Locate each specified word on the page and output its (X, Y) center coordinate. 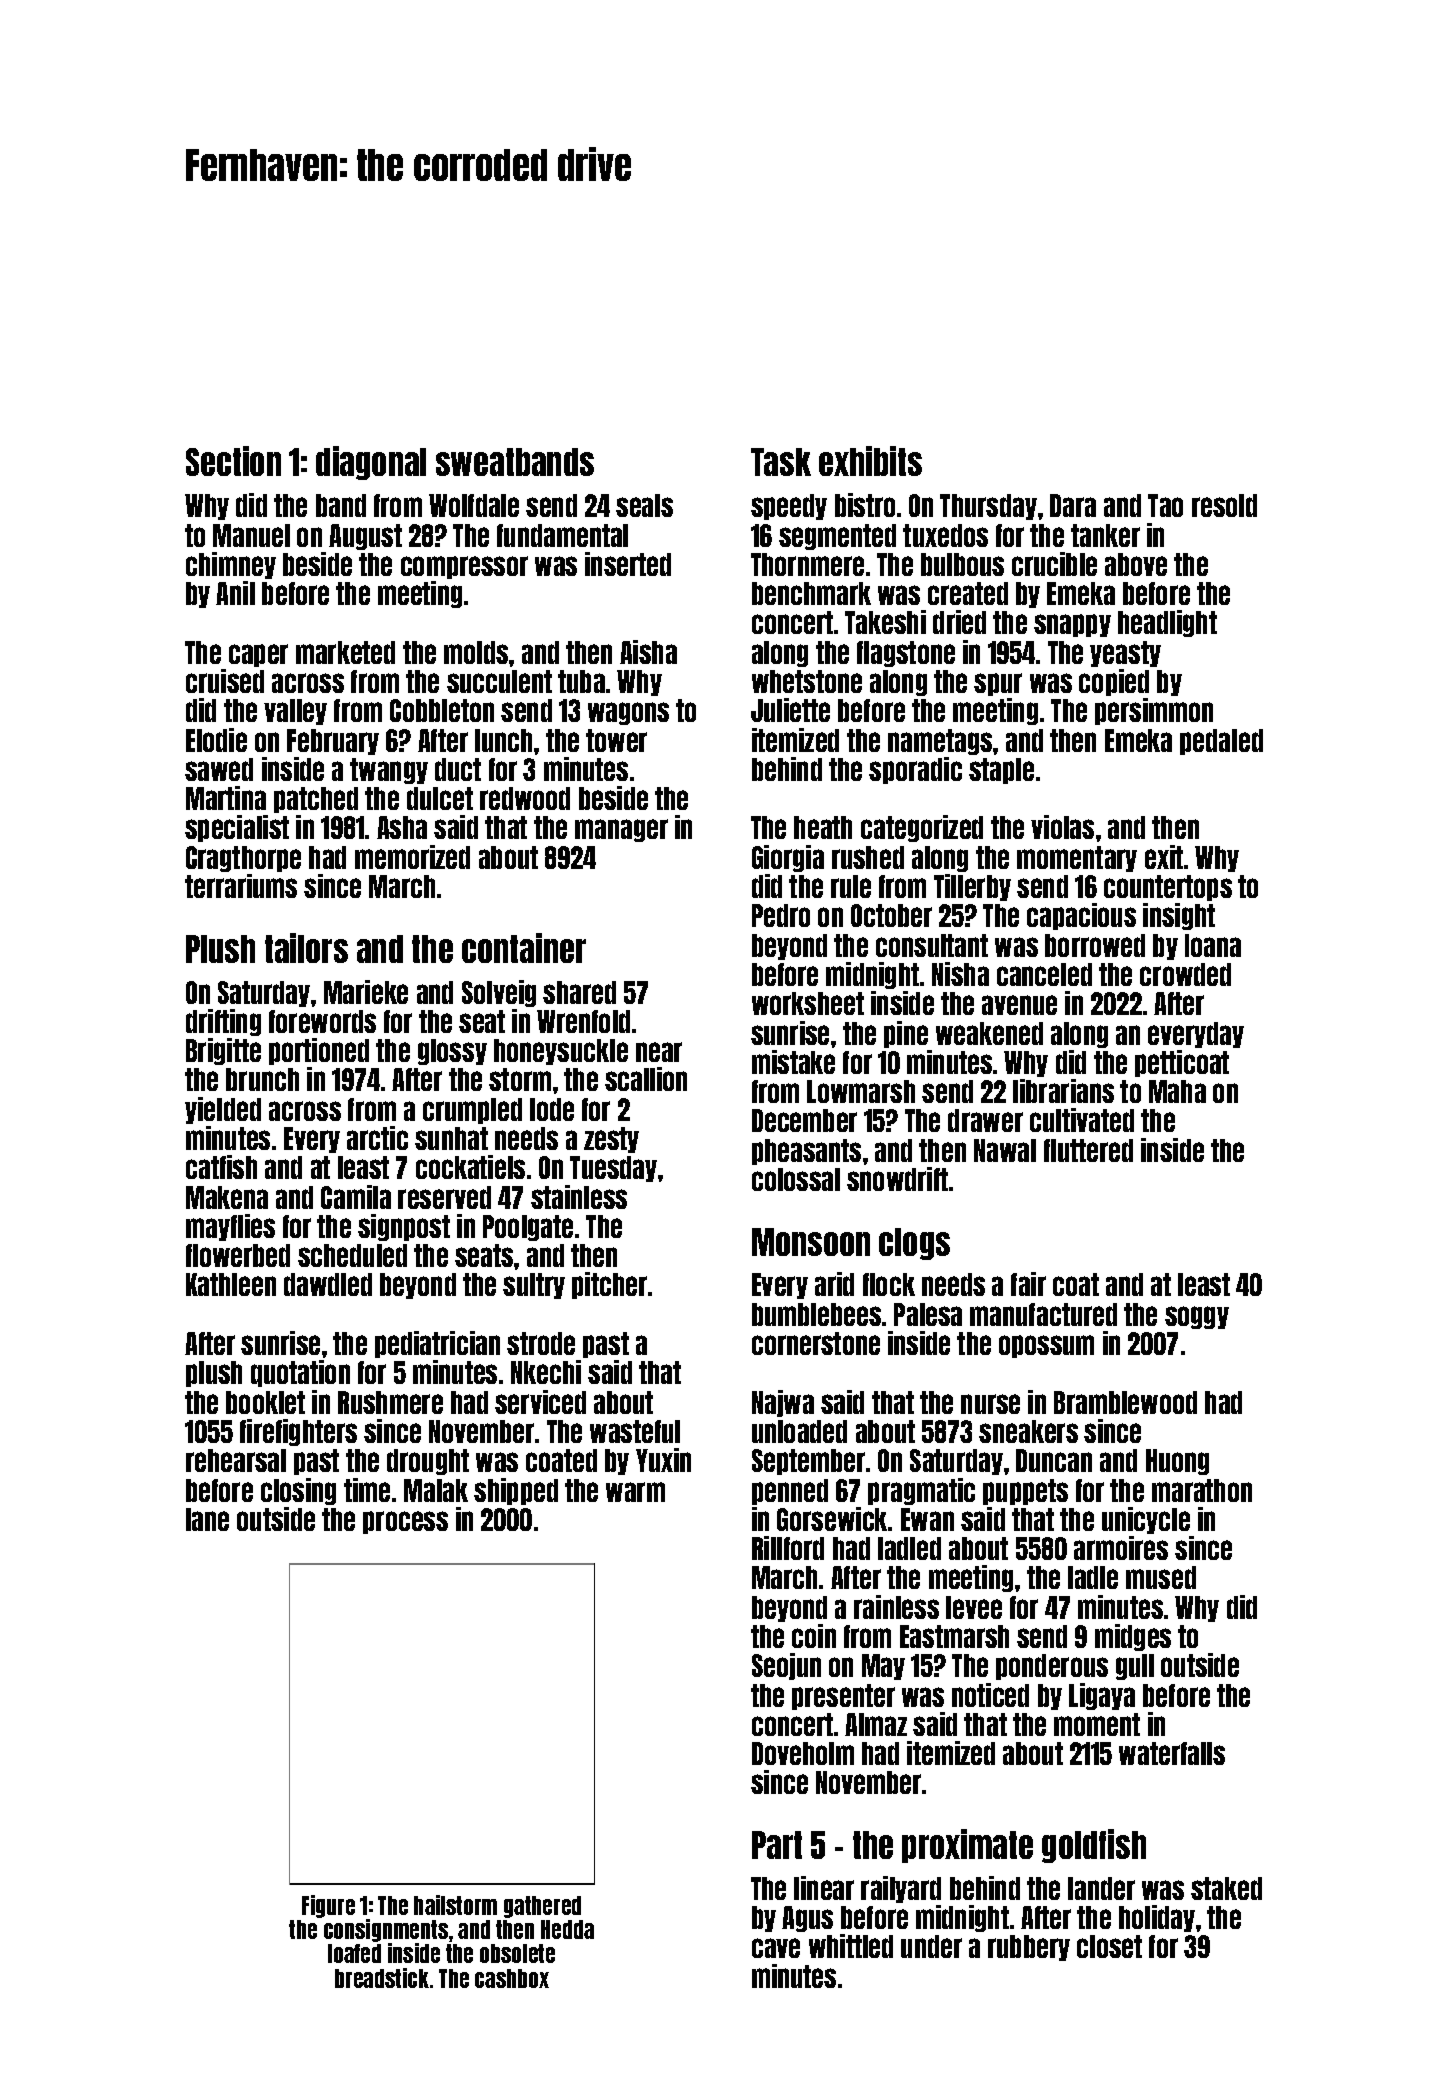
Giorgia (788, 858)
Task (781, 462)
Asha (402, 827)
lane (207, 1519)
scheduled (352, 1255)
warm (635, 1492)
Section (233, 461)
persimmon (1154, 711)
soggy (1197, 1317)
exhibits (870, 461)
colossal (796, 1179)
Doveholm (803, 1753)
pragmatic (921, 1491)
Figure (328, 1906)
